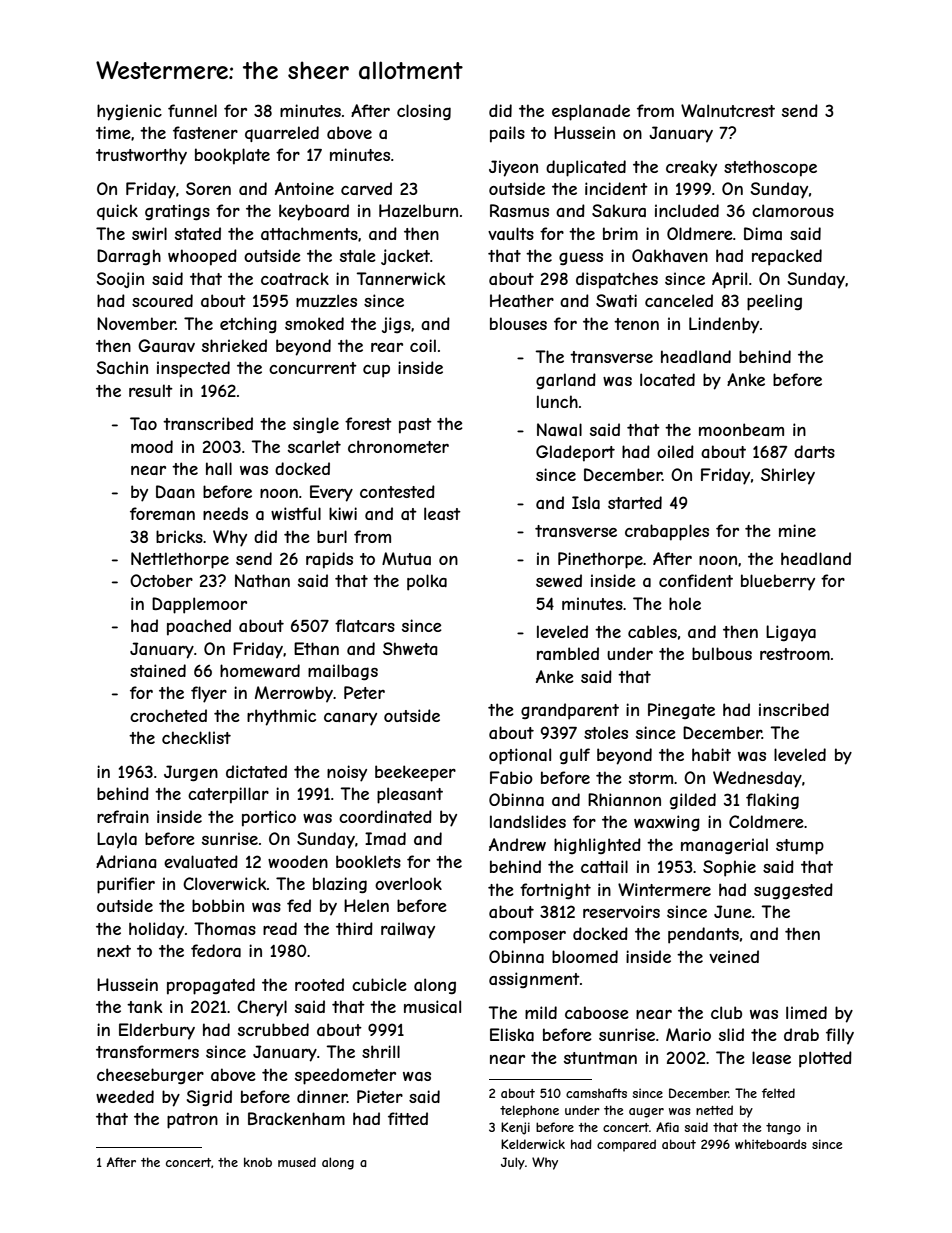  I want to click on beekeeper, so click(415, 773).
